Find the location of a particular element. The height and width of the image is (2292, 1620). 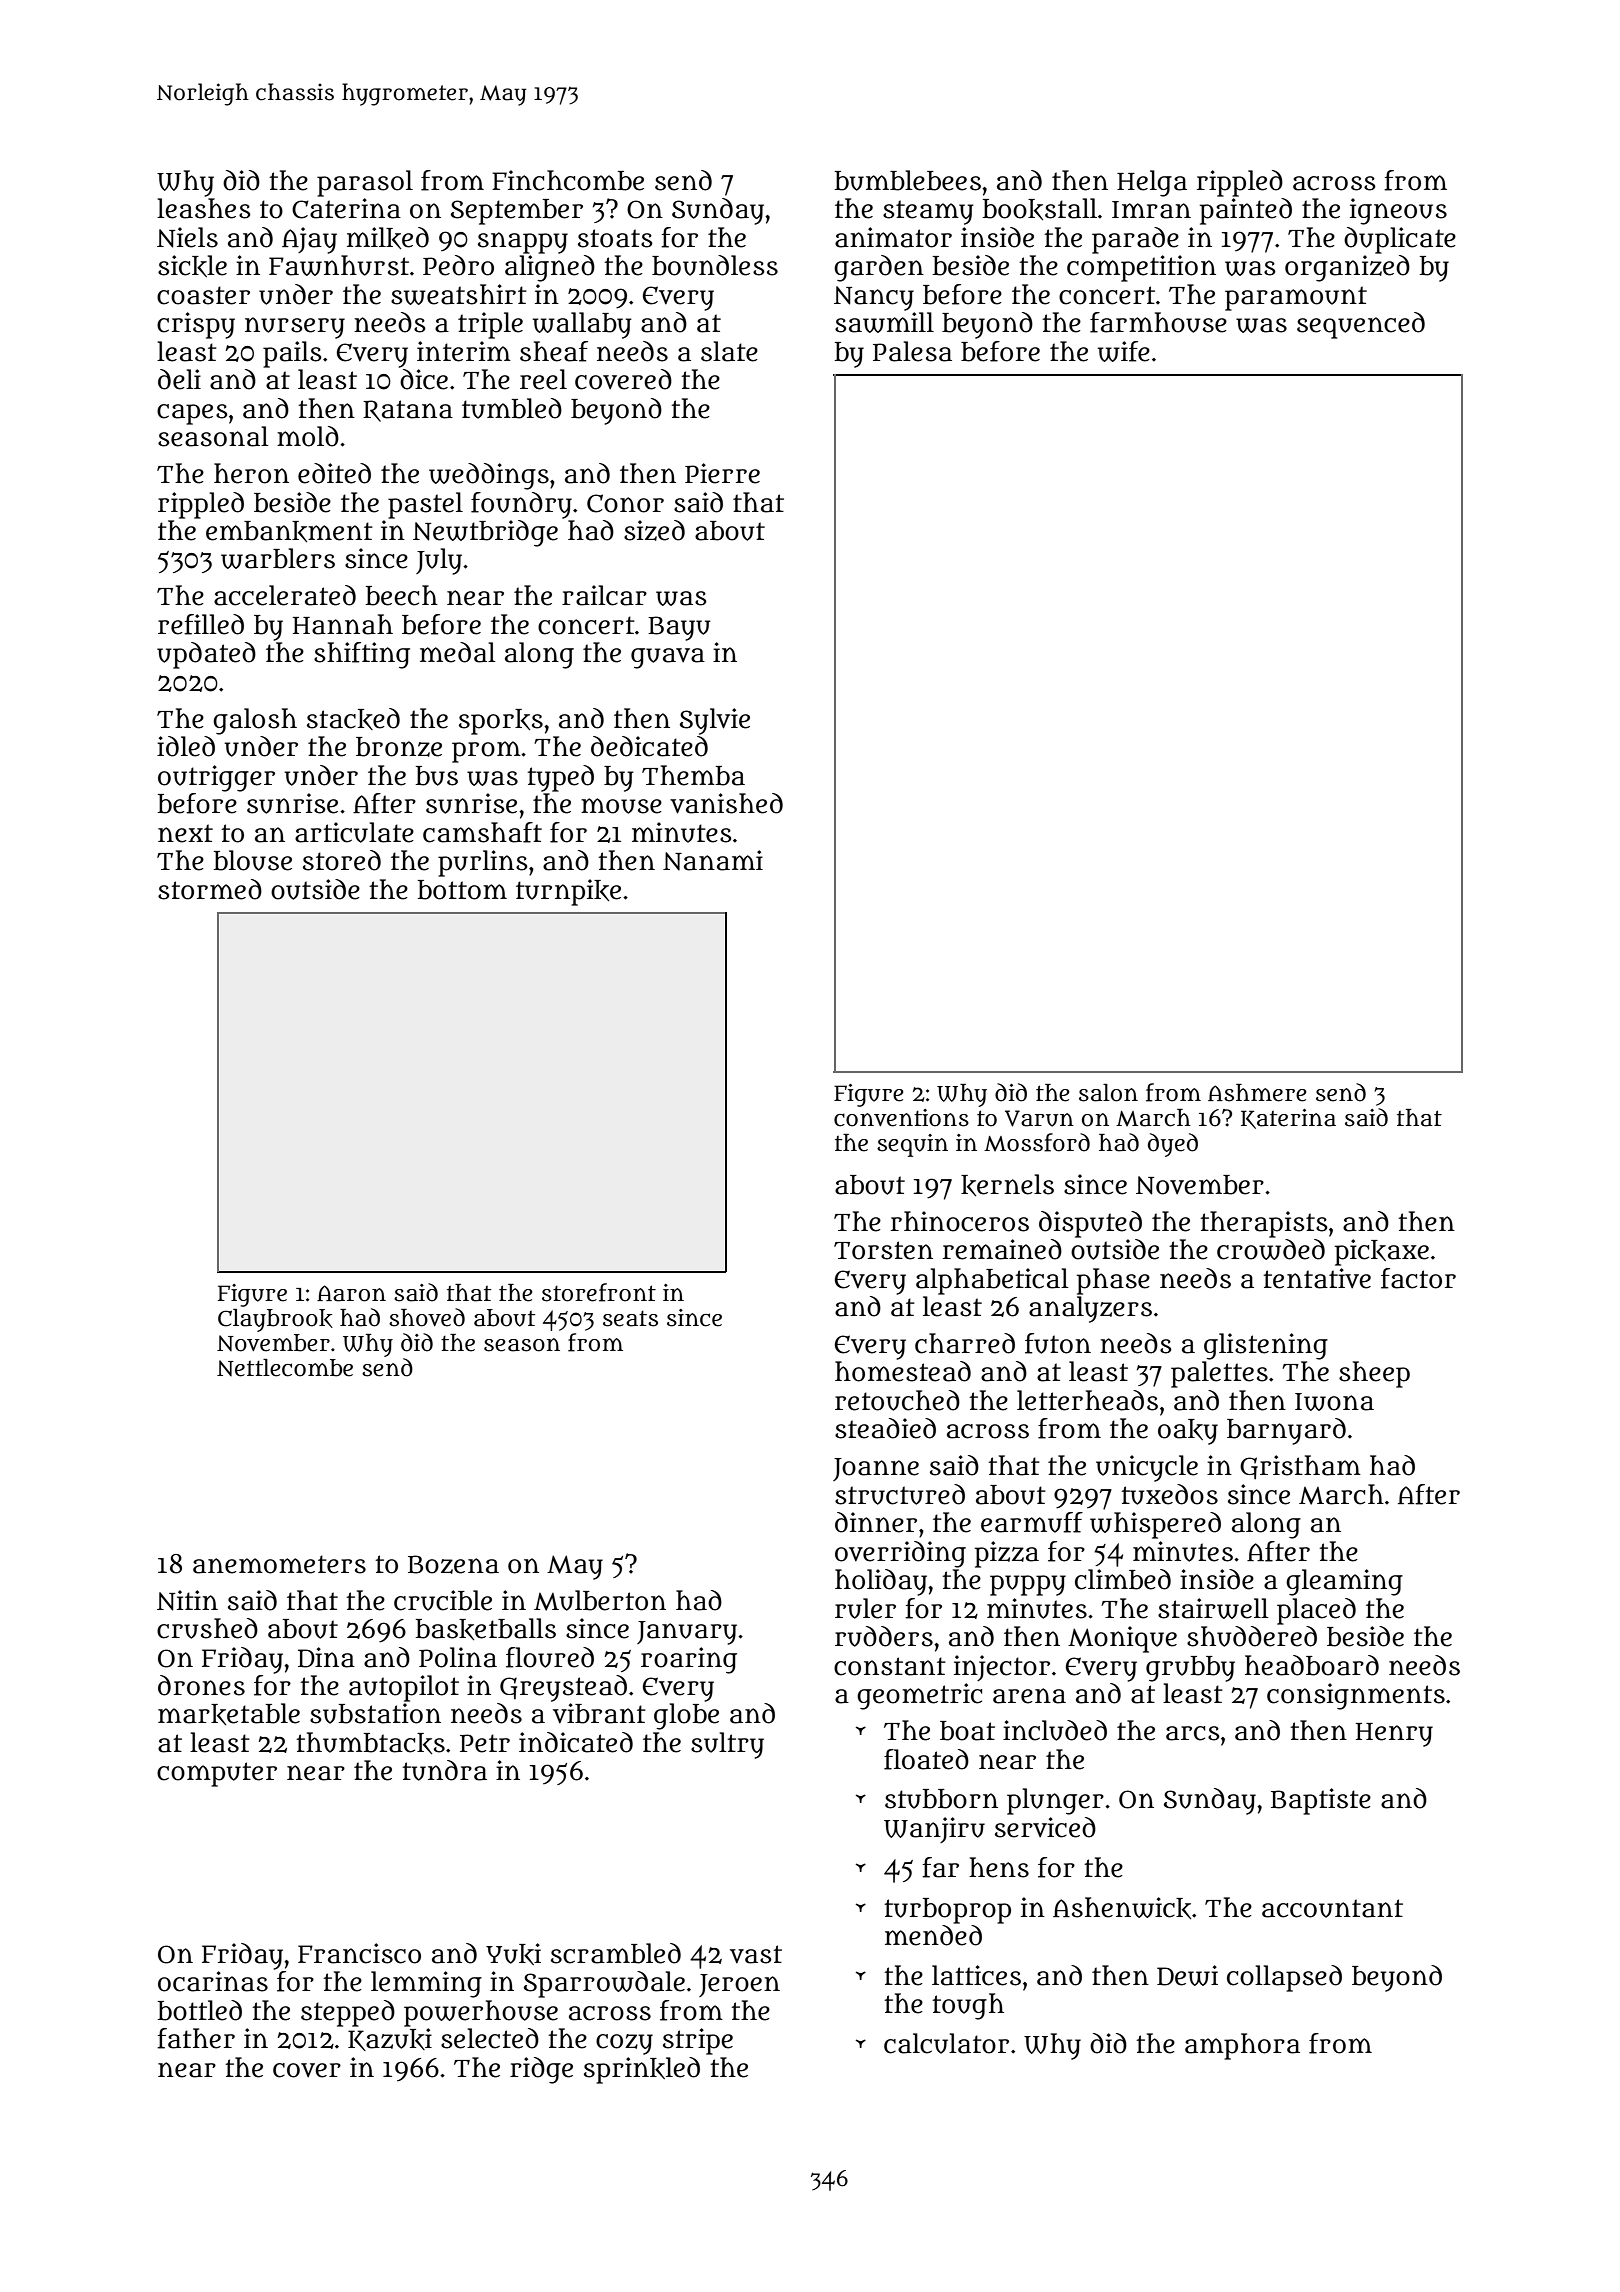

amphora is located at coordinates (1242, 2046).
